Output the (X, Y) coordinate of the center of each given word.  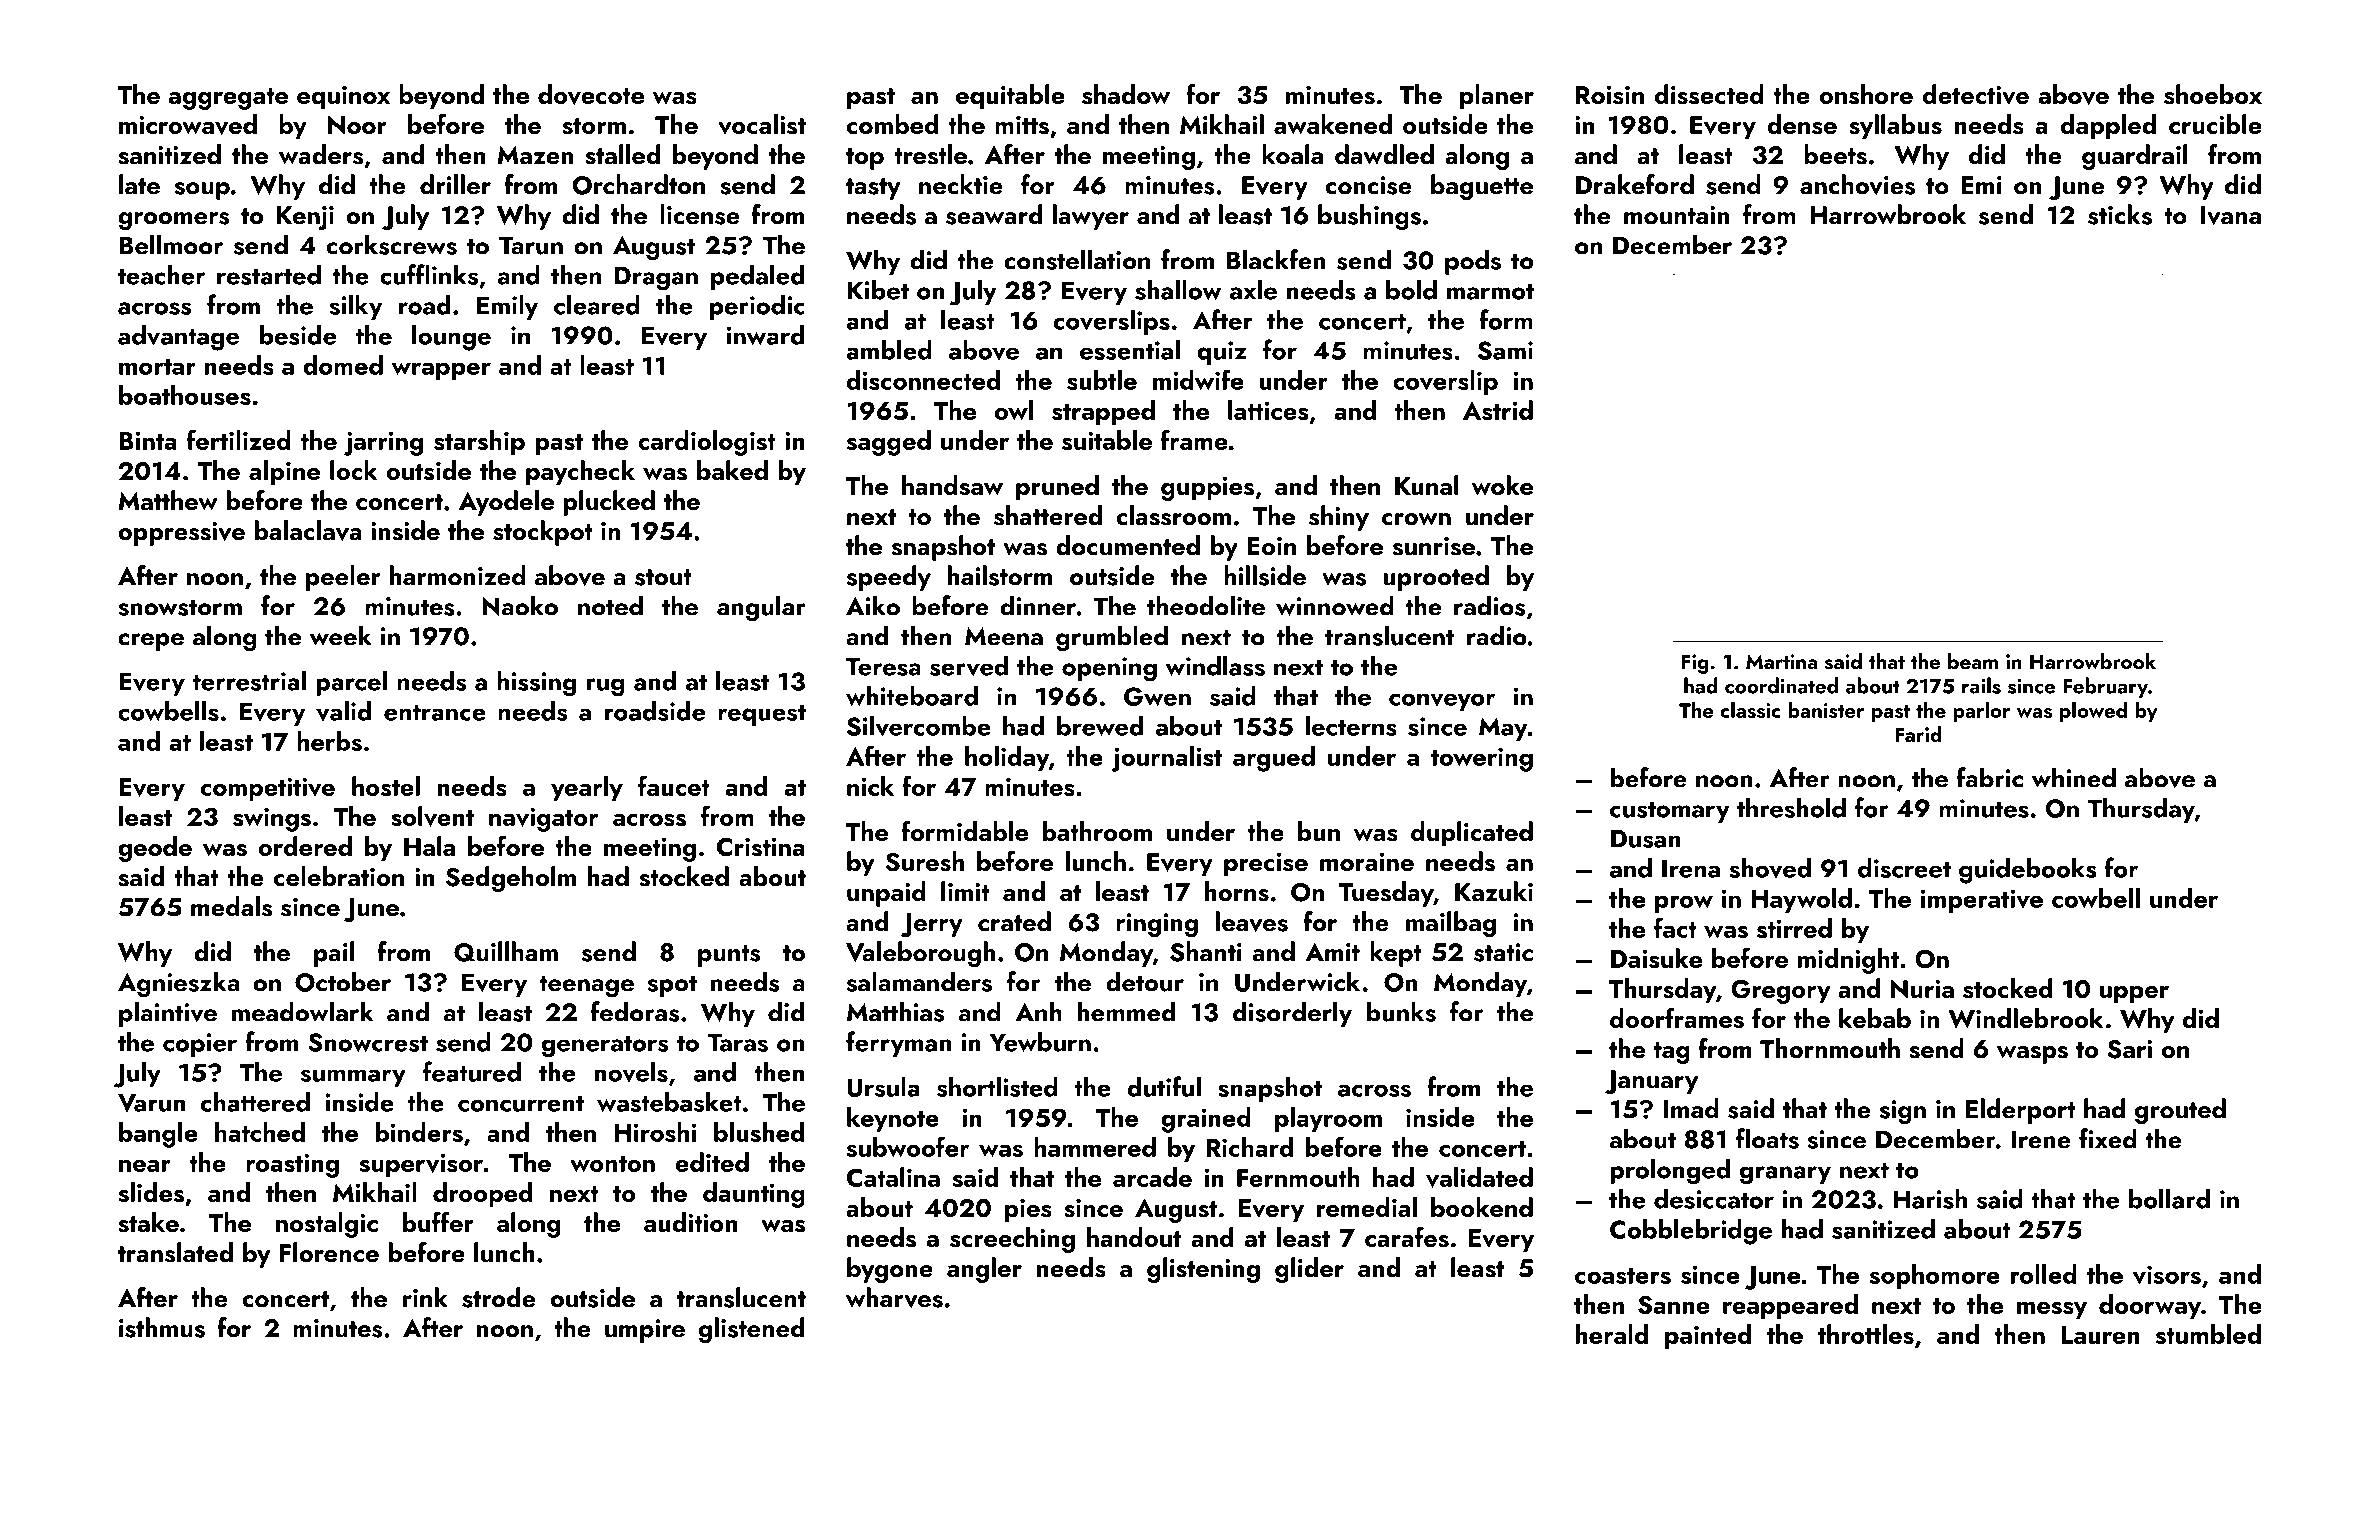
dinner (1038, 605)
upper (2134, 995)
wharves (894, 1297)
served (969, 665)
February (2105, 687)
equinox (343, 98)
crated (1014, 921)
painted (1708, 1337)
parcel (351, 683)
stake (148, 1222)
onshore (1866, 94)
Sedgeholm (511, 879)
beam (1973, 661)
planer (1497, 97)
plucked (609, 503)
